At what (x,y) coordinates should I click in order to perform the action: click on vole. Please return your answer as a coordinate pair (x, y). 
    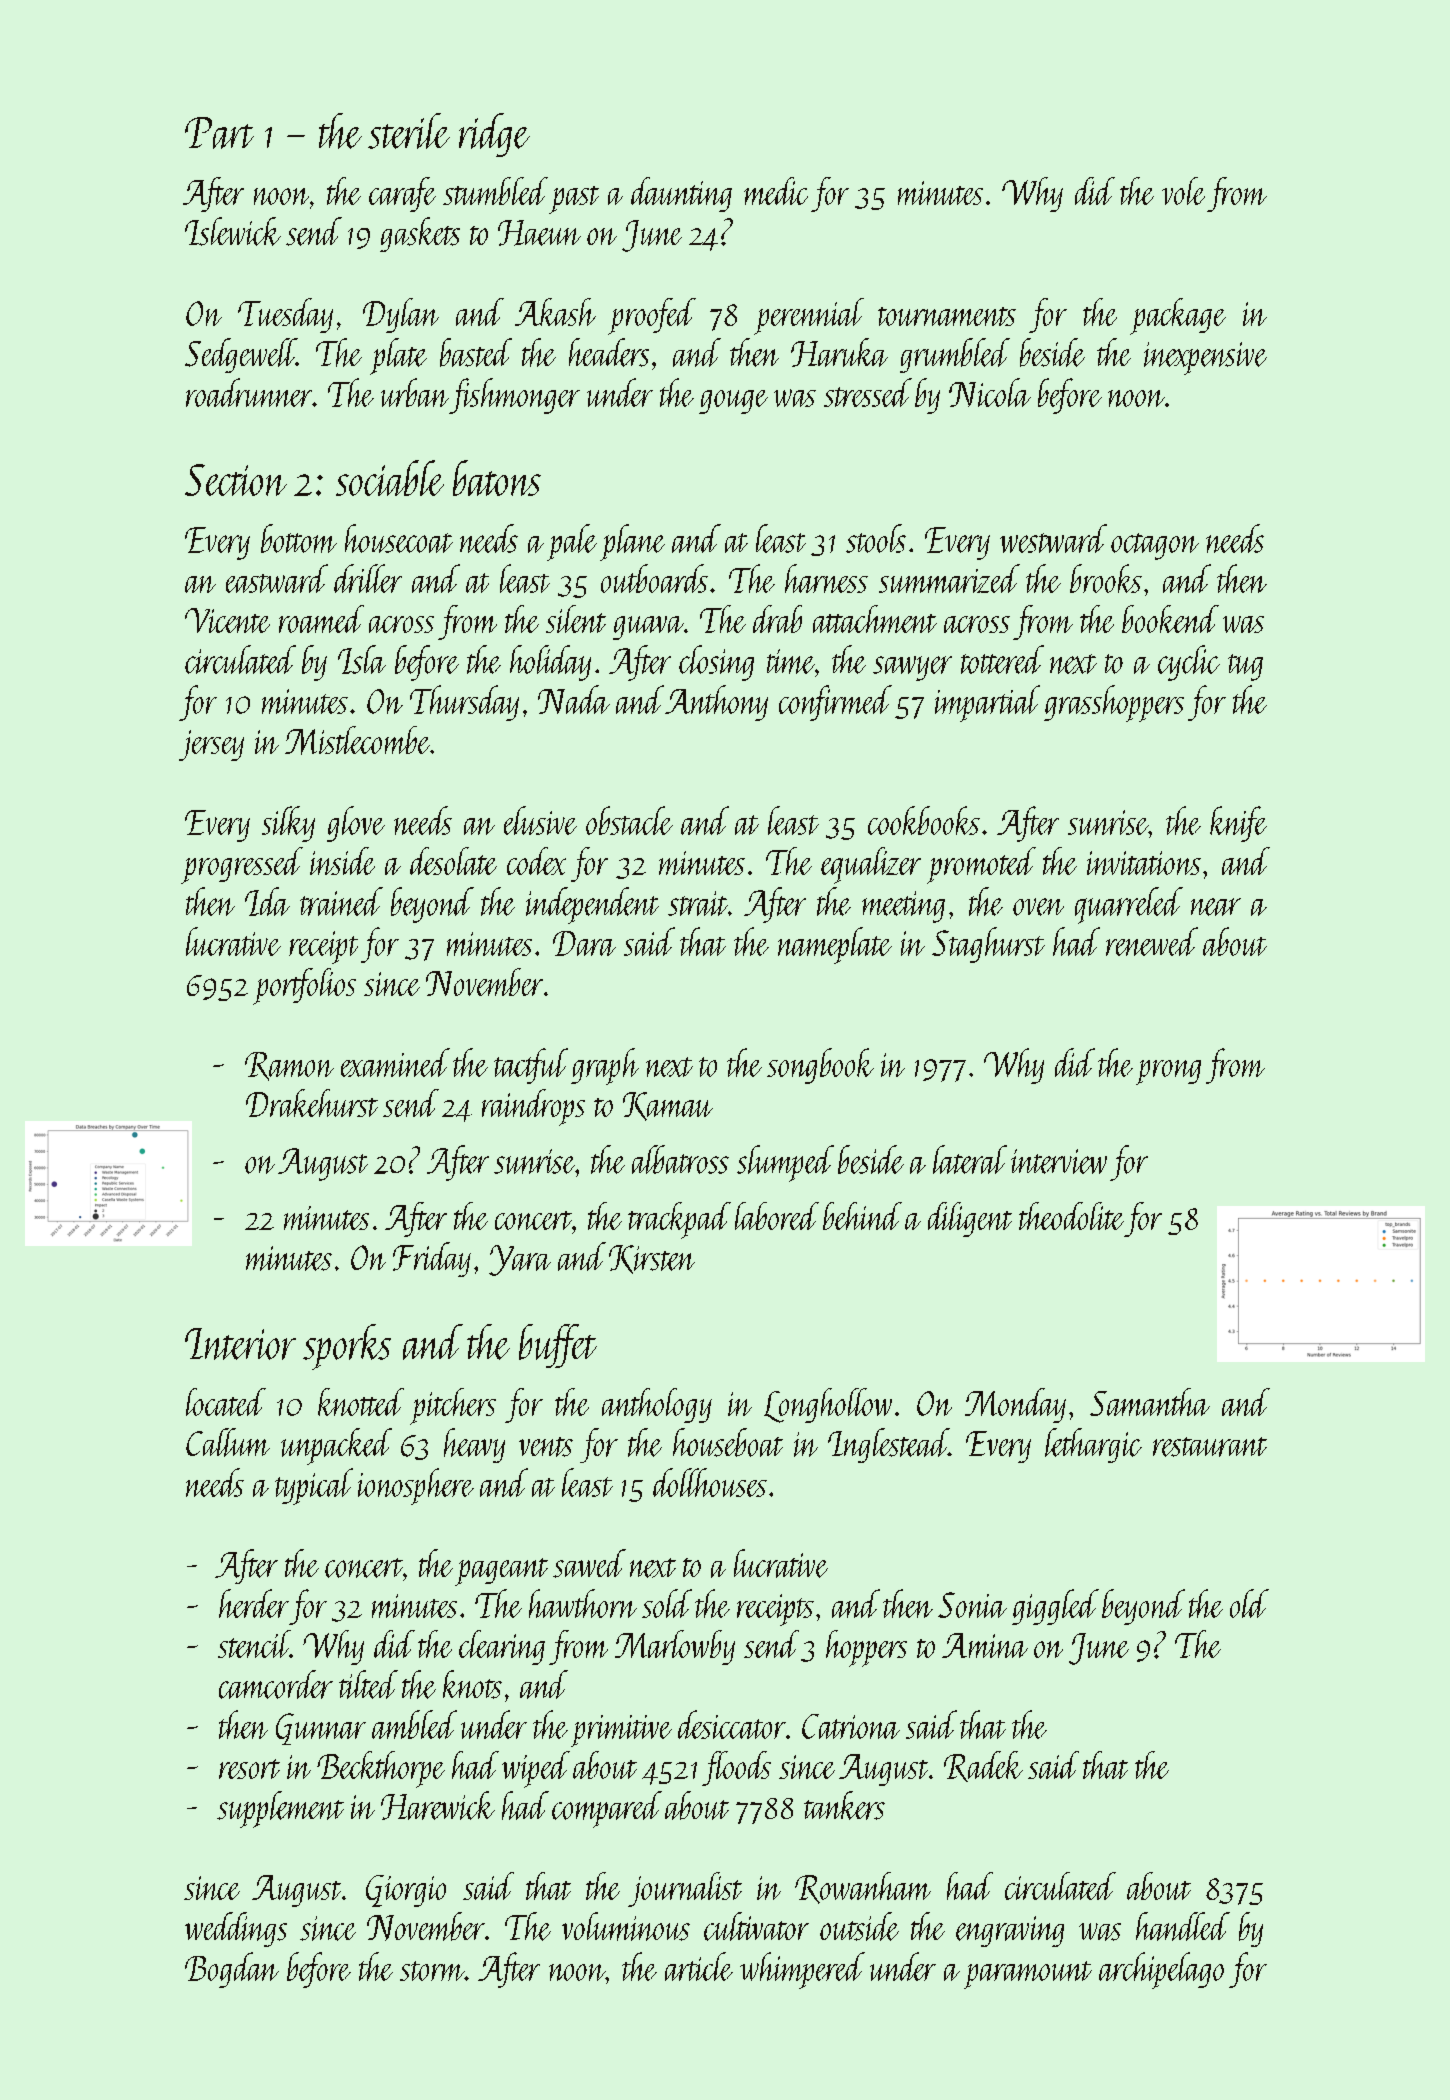
    Looking at the image, I should click on (1183, 191).
